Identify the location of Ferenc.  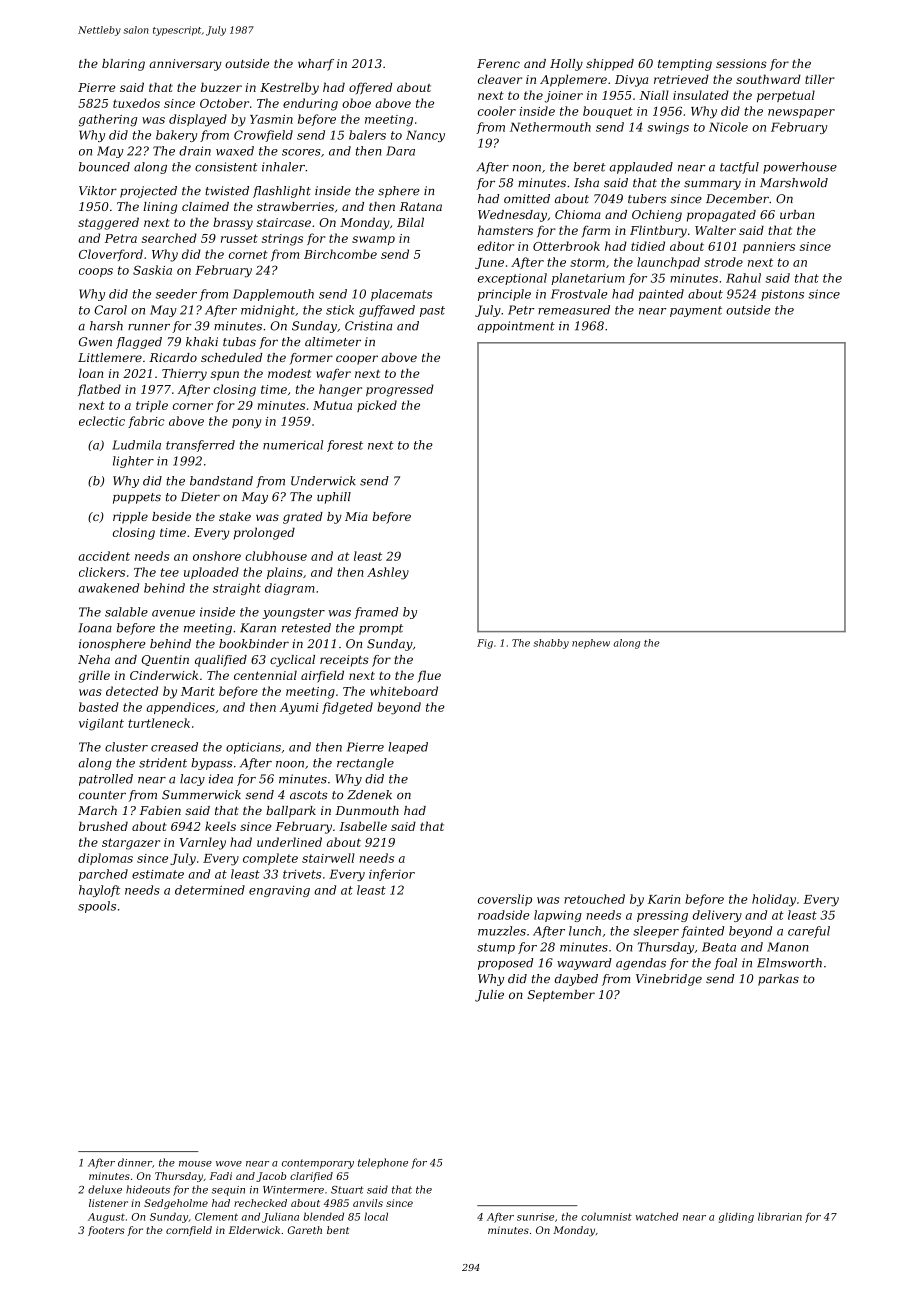
(498, 63).
